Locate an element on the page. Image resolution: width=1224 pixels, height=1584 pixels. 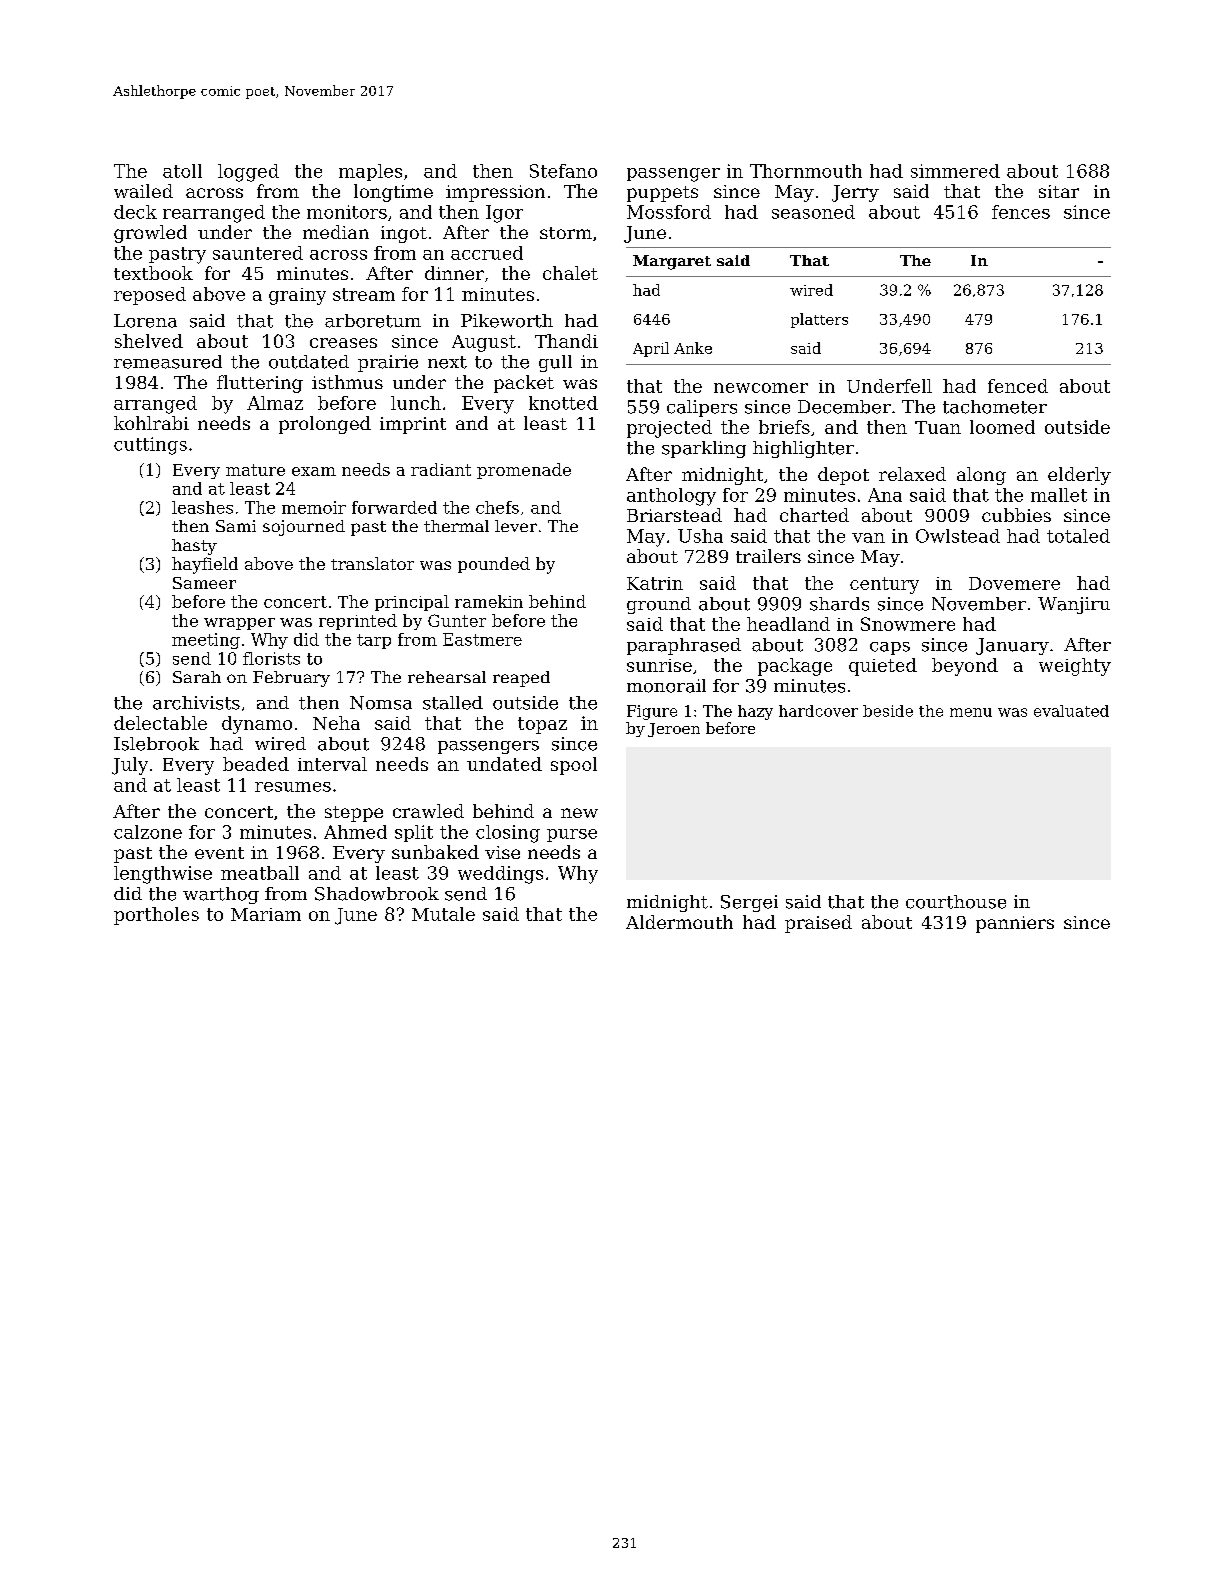
Aldermouth is located at coordinates (679, 922).
